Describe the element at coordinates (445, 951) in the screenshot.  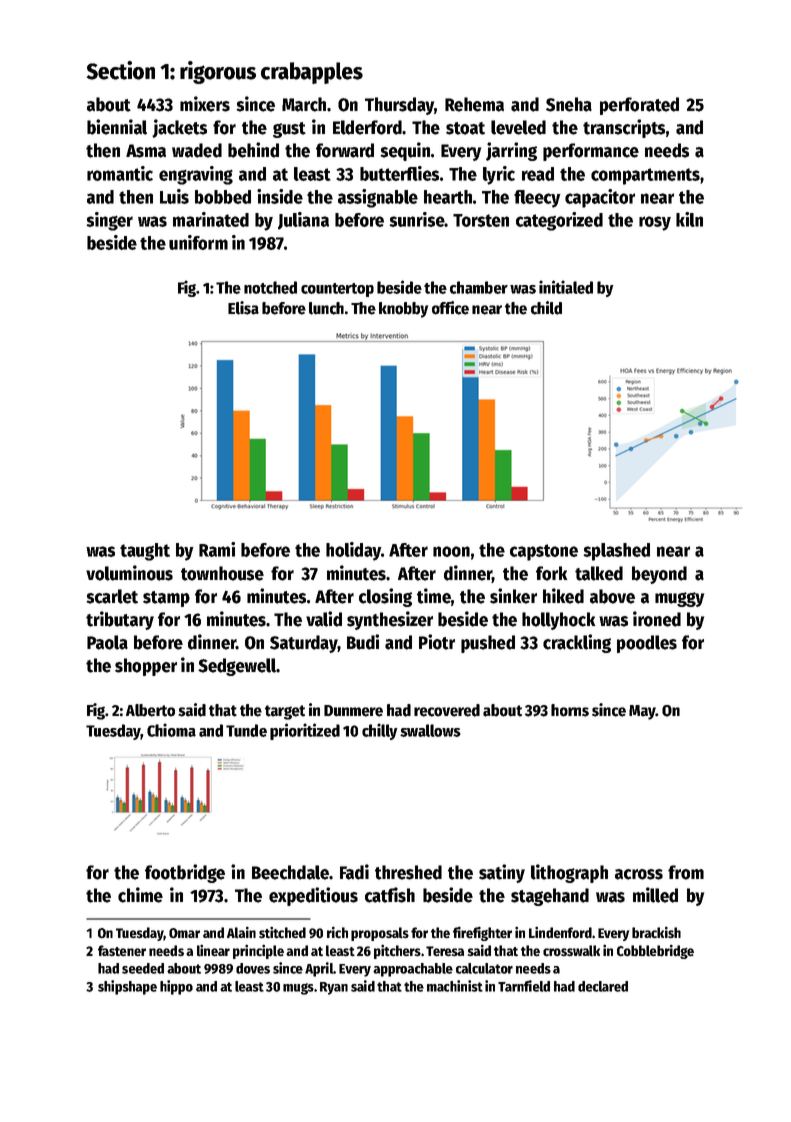
I see `Teresa` at that location.
